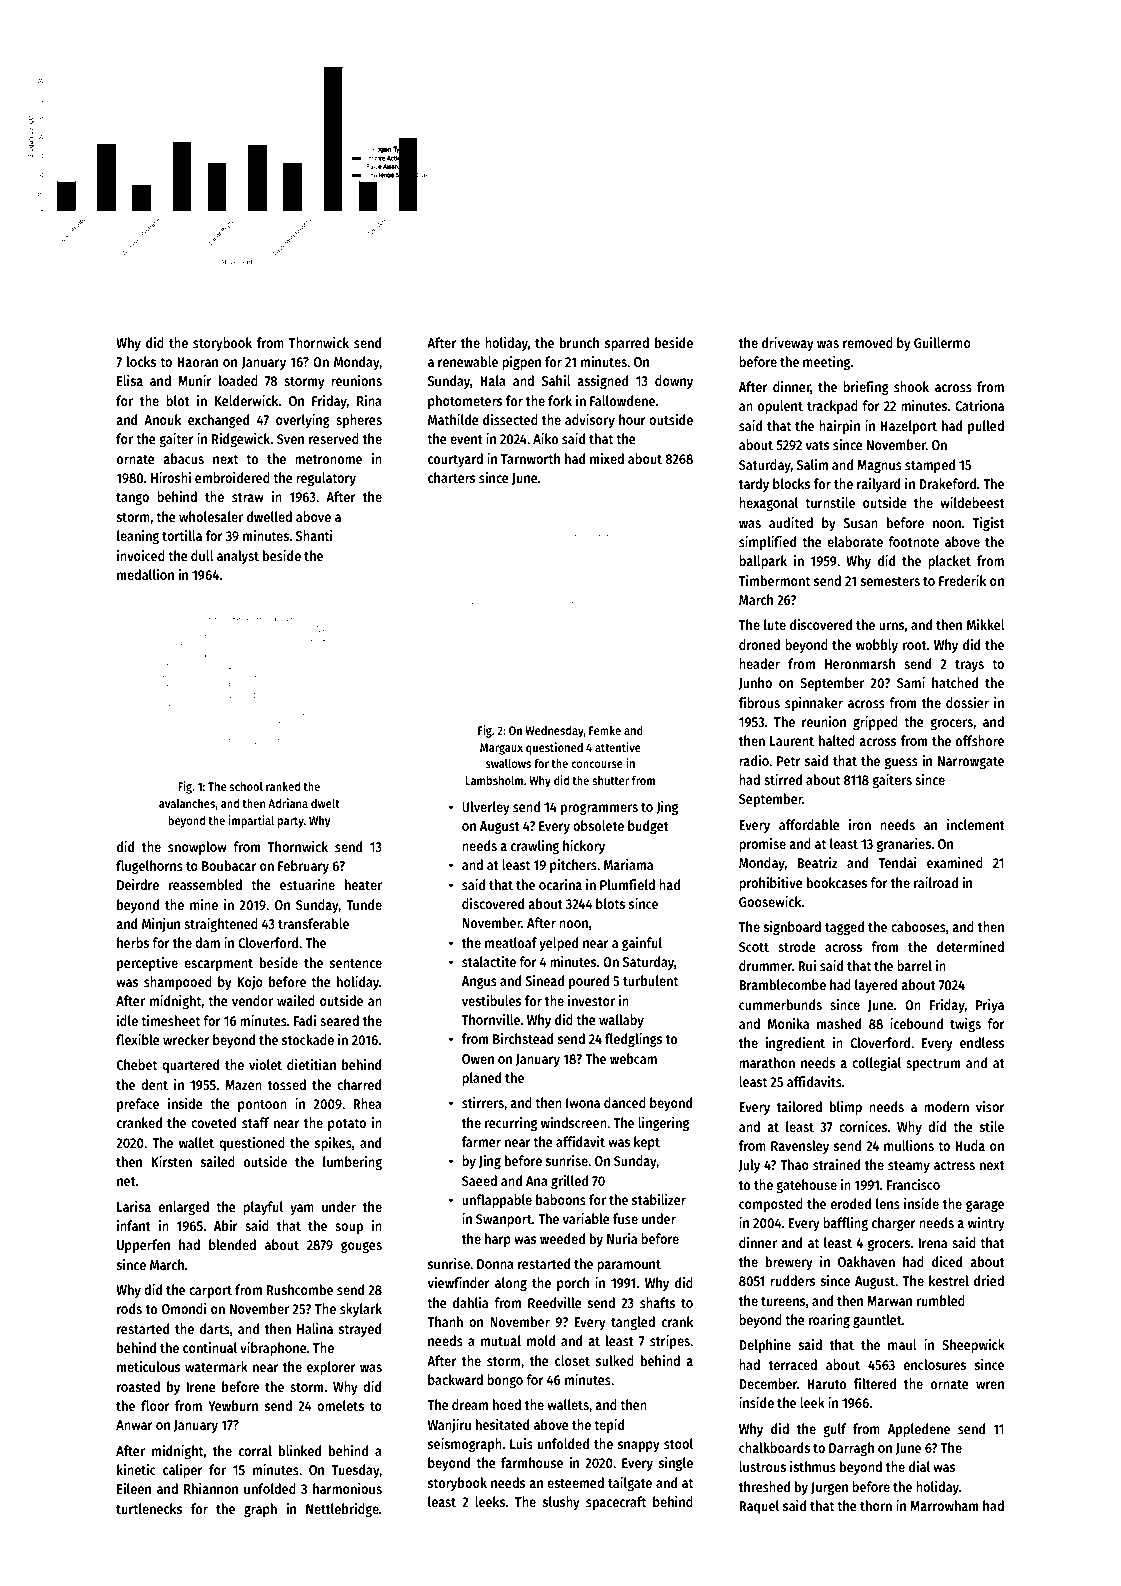  Describe the element at coordinates (455, 1379) in the screenshot. I see `backward` at that location.
